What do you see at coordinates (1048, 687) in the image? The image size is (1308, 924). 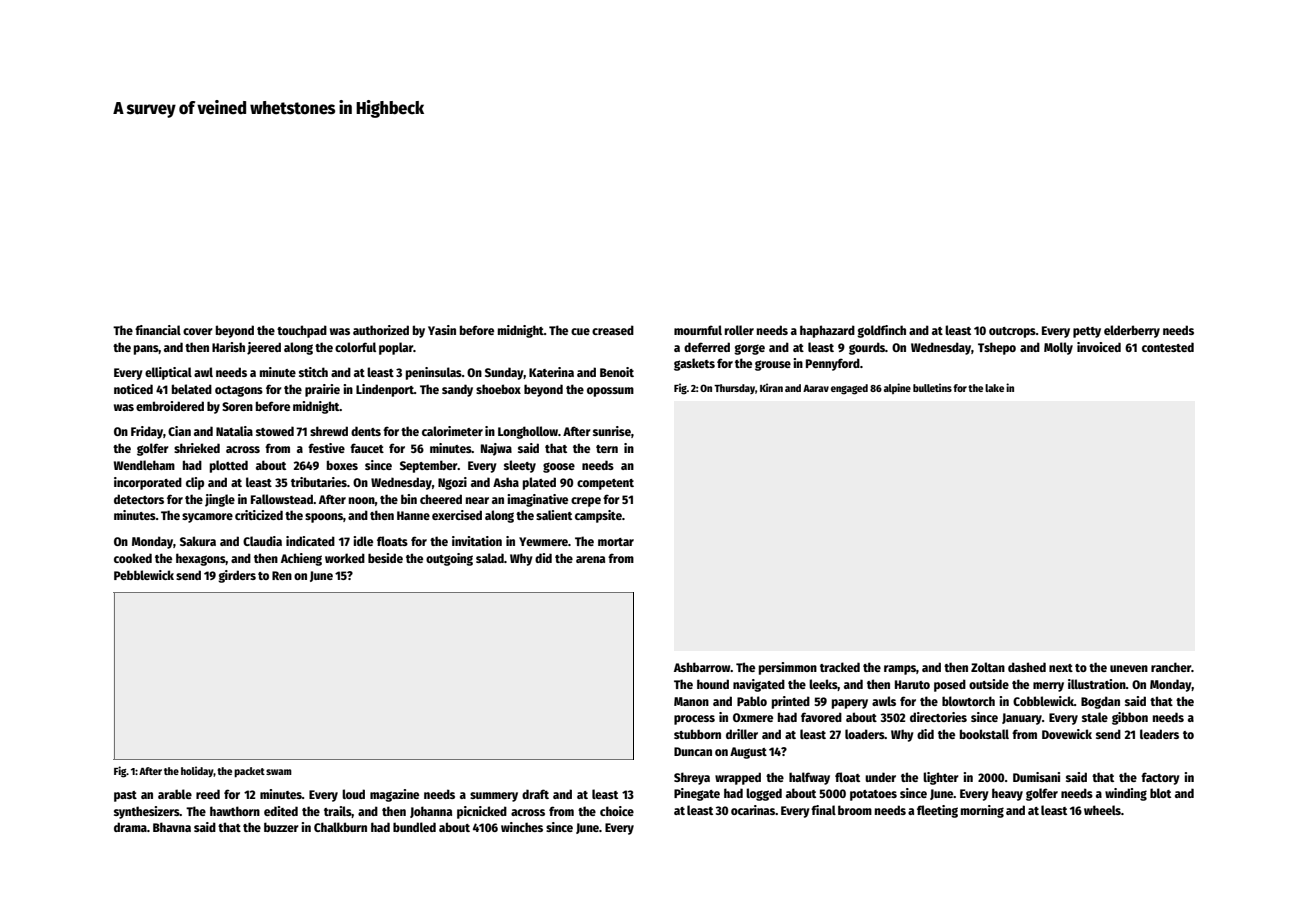 I see `merry` at bounding box center [1048, 687].
